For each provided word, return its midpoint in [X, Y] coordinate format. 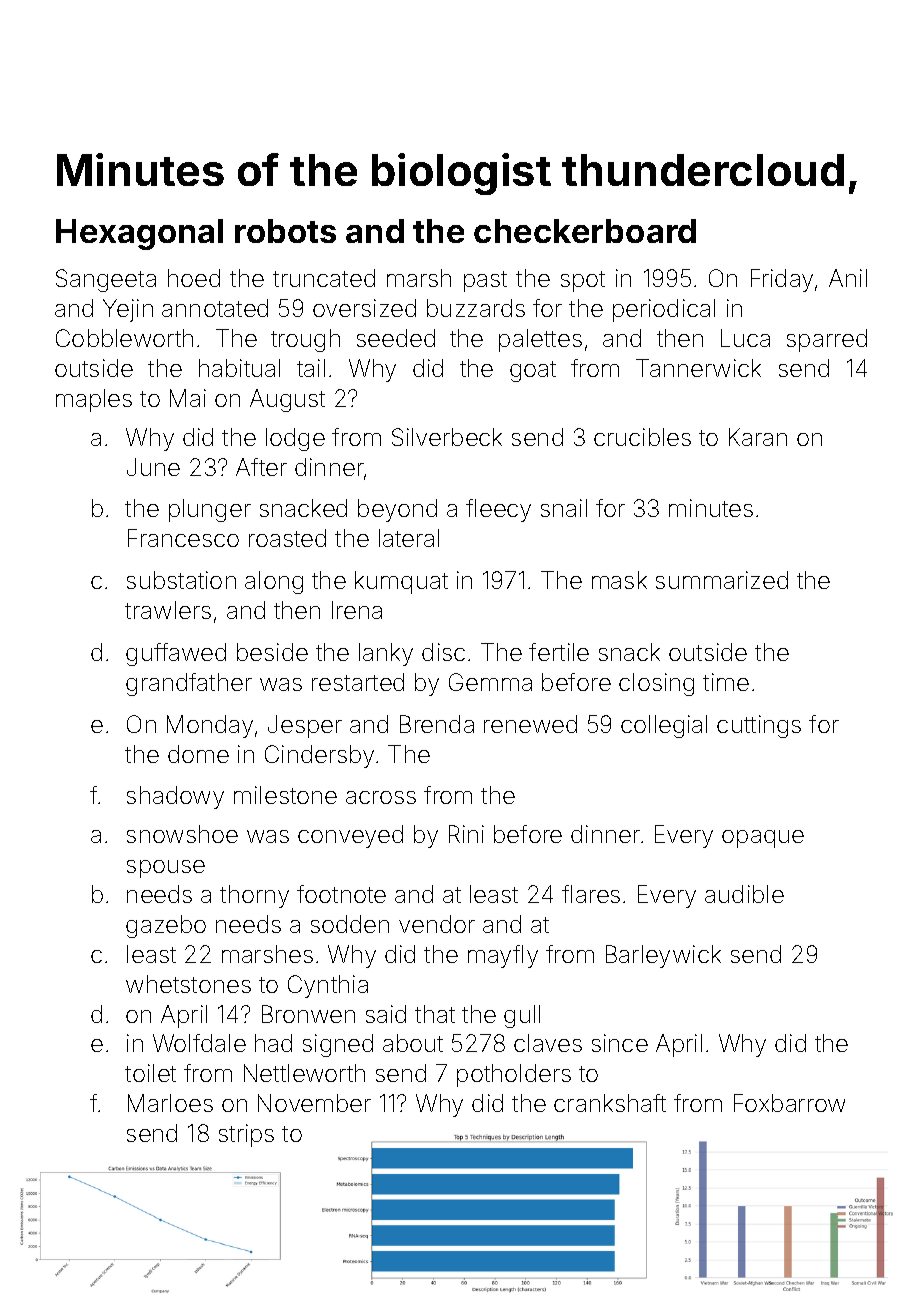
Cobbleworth [124, 338]
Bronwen [308, 1014]
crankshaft [610, 1103]
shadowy [175, 797]
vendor [437, 924]
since [620, 1043]
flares [591, 894]
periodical [664, 310]
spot [583, 281]
